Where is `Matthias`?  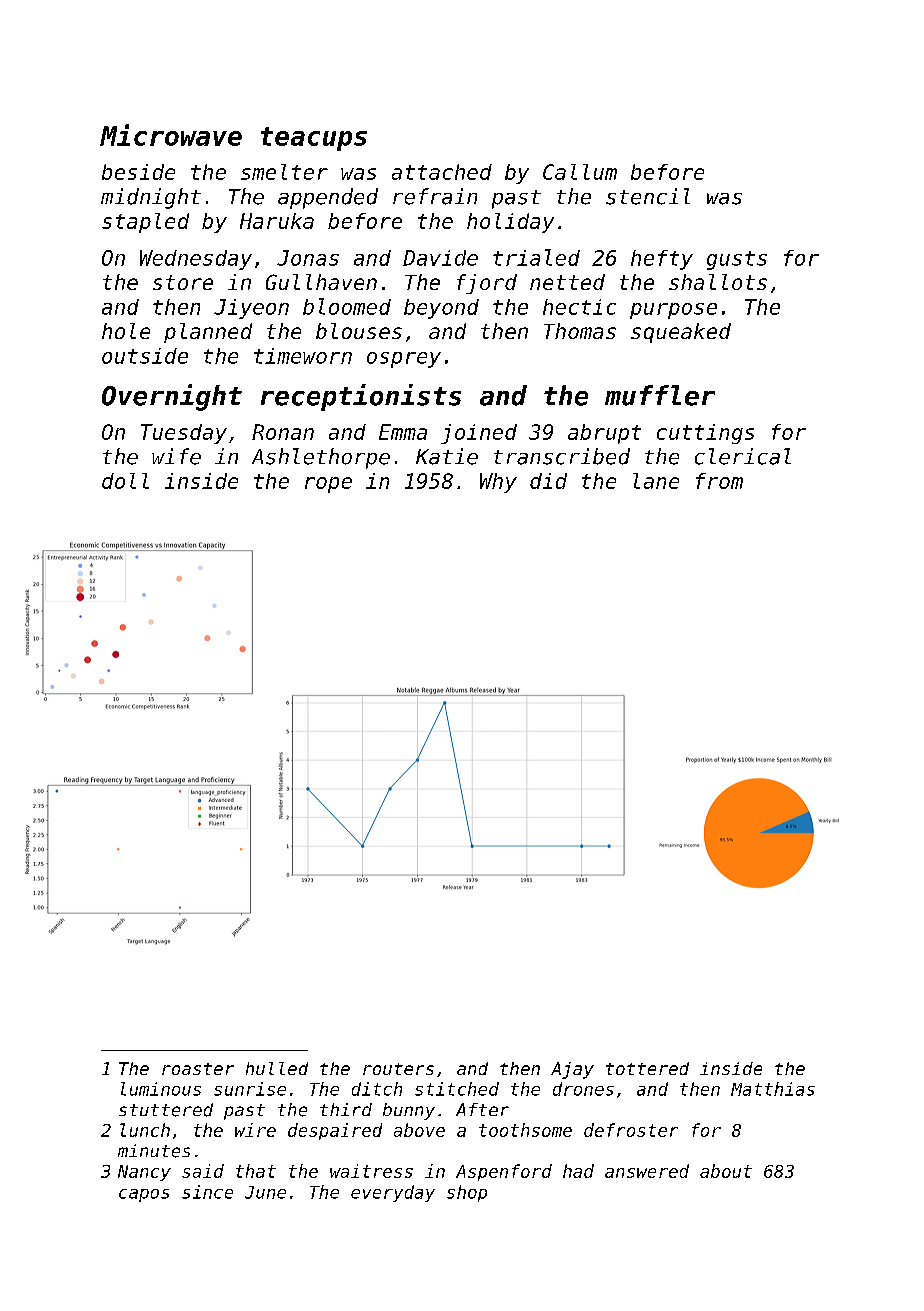 Matthias is located at coordinates (773, 1089).
